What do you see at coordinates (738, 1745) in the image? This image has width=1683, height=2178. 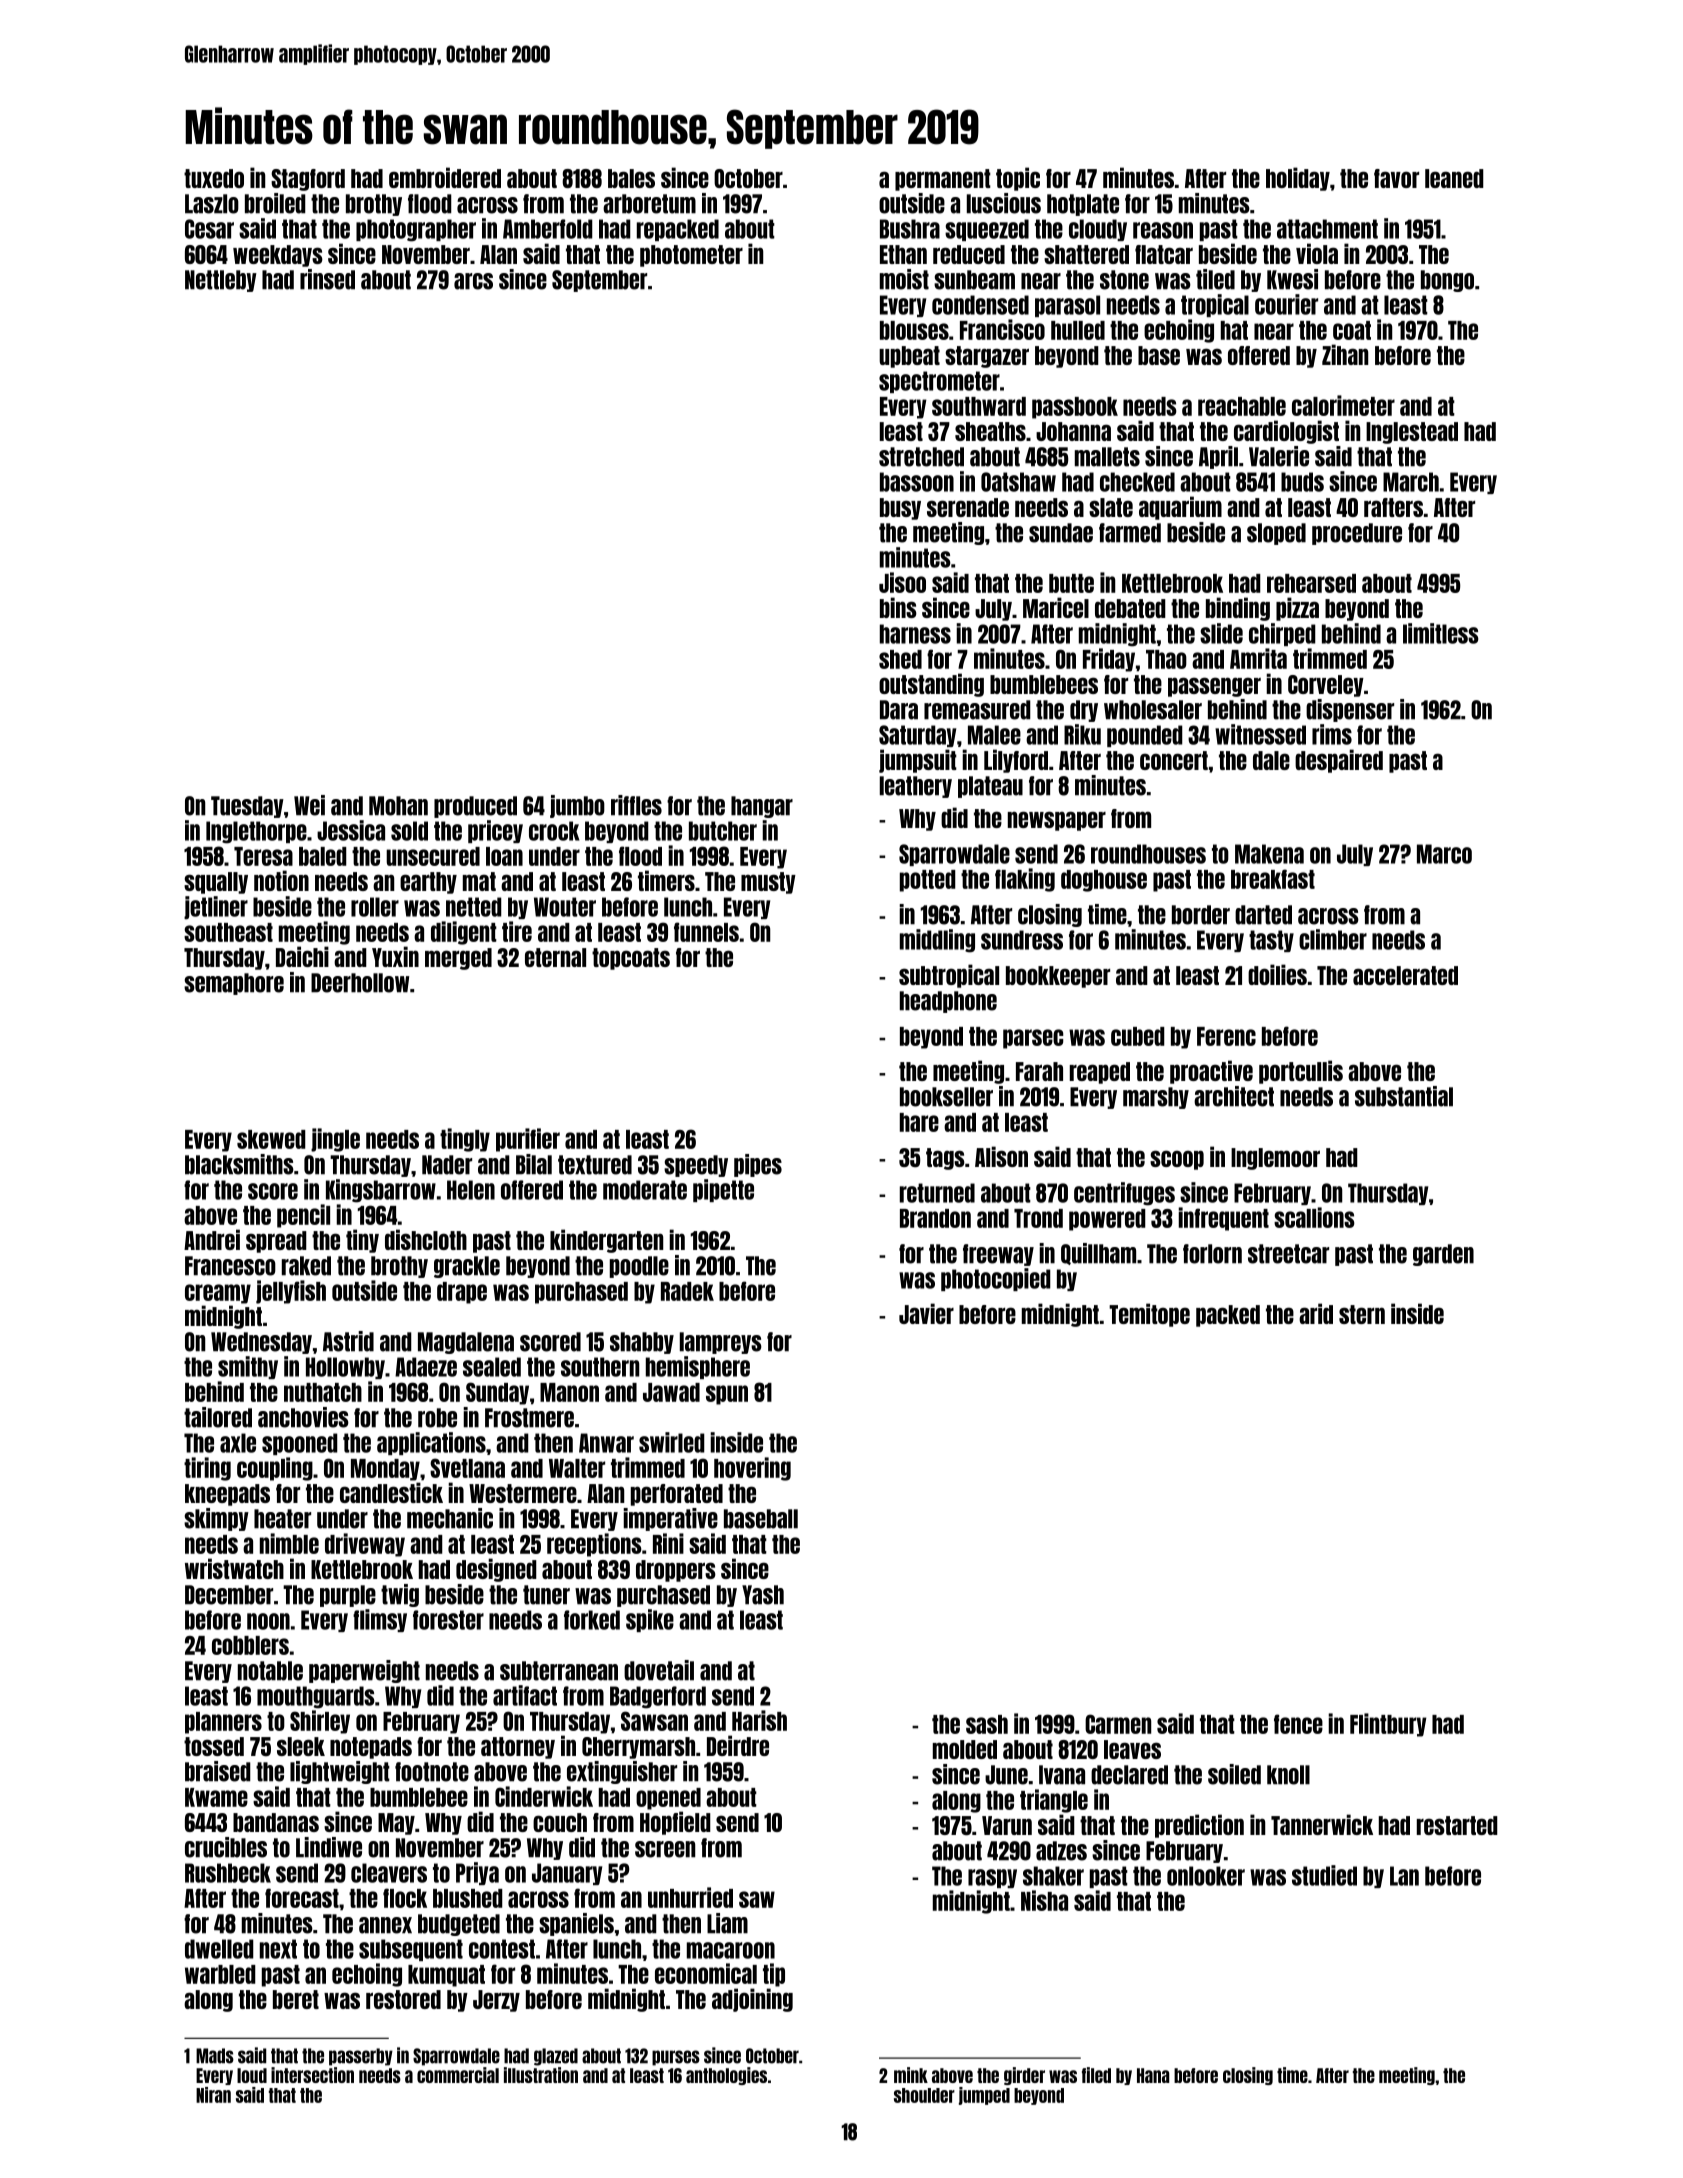 I see `Deirdre` at bounding box center [738, 1745].
